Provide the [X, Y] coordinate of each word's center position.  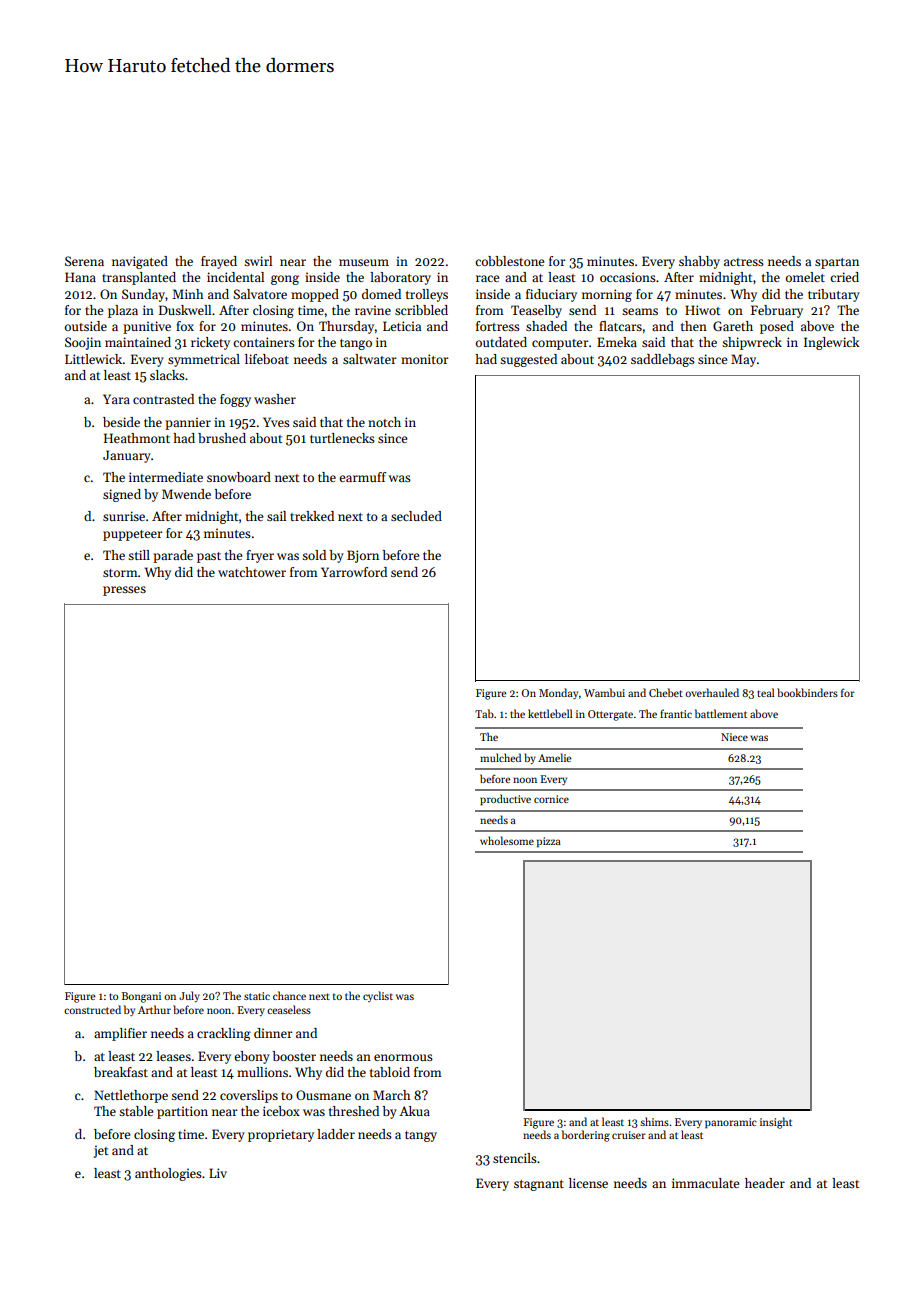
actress [744, 262]
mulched [500, 757]
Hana [80, 277]
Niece [734, 737]
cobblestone [509, 261]
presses [124, 591]
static [257, 996]
